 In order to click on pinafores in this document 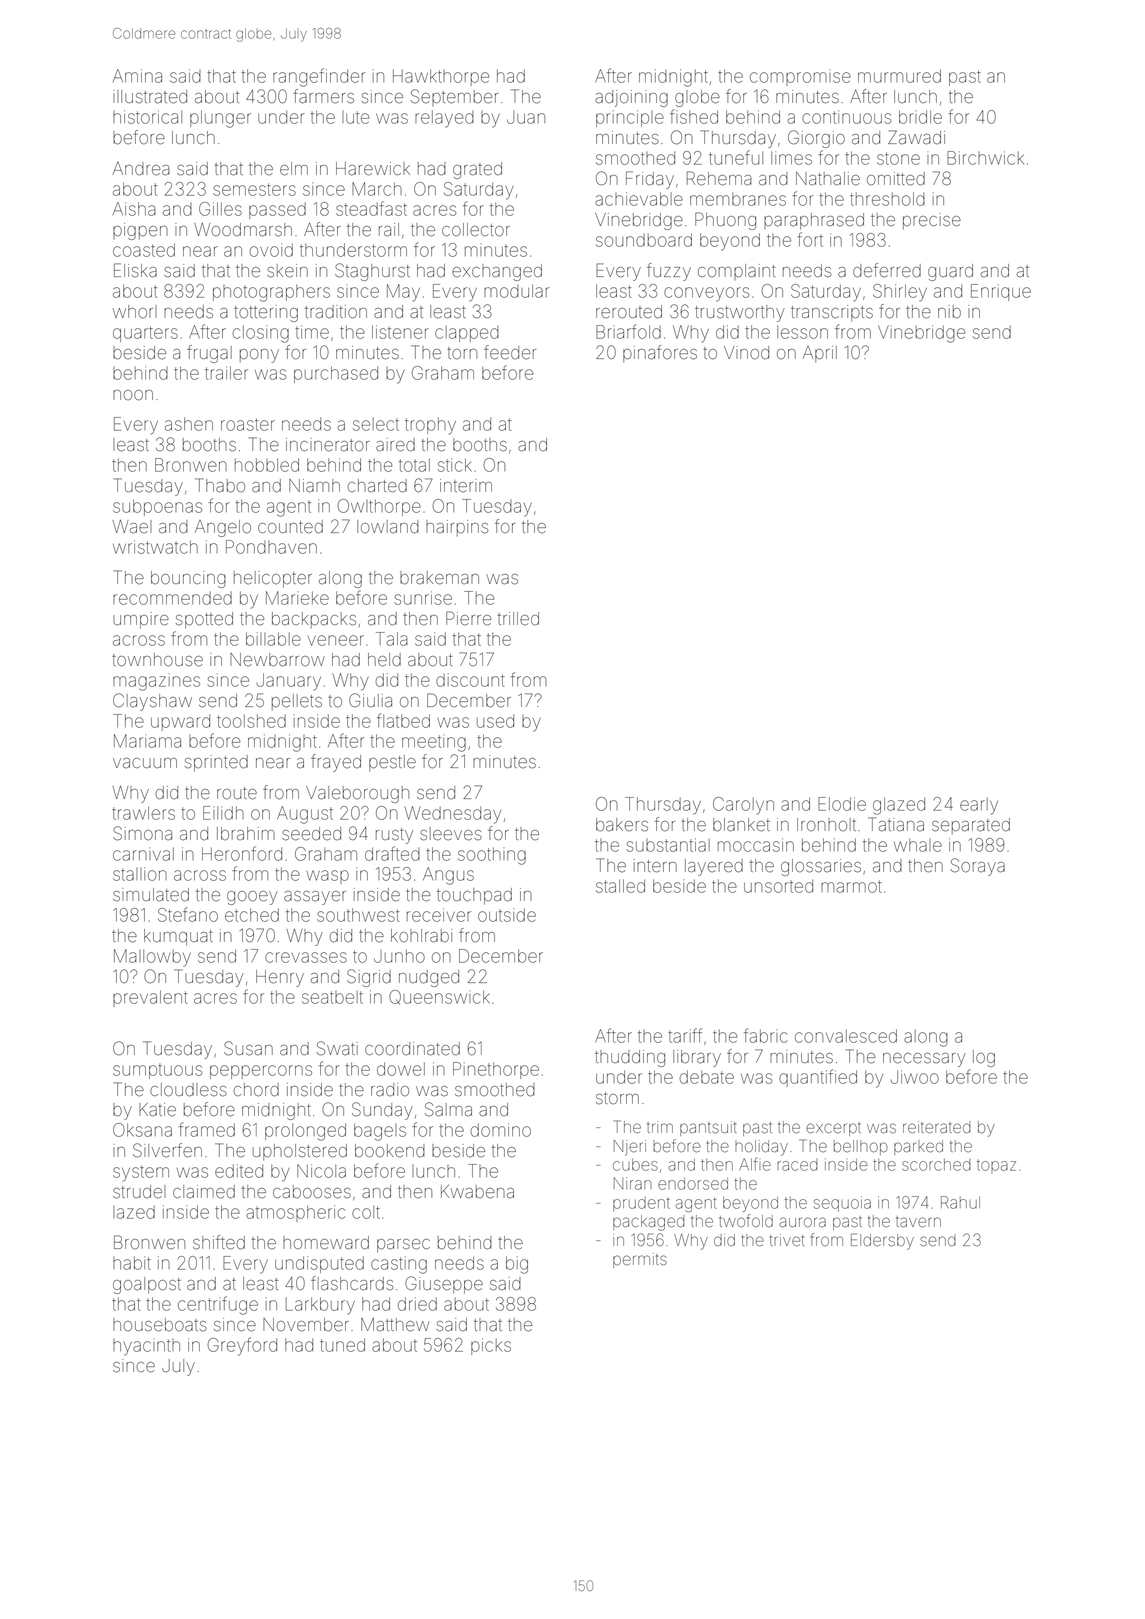, I will do `click(660, 354)`.
